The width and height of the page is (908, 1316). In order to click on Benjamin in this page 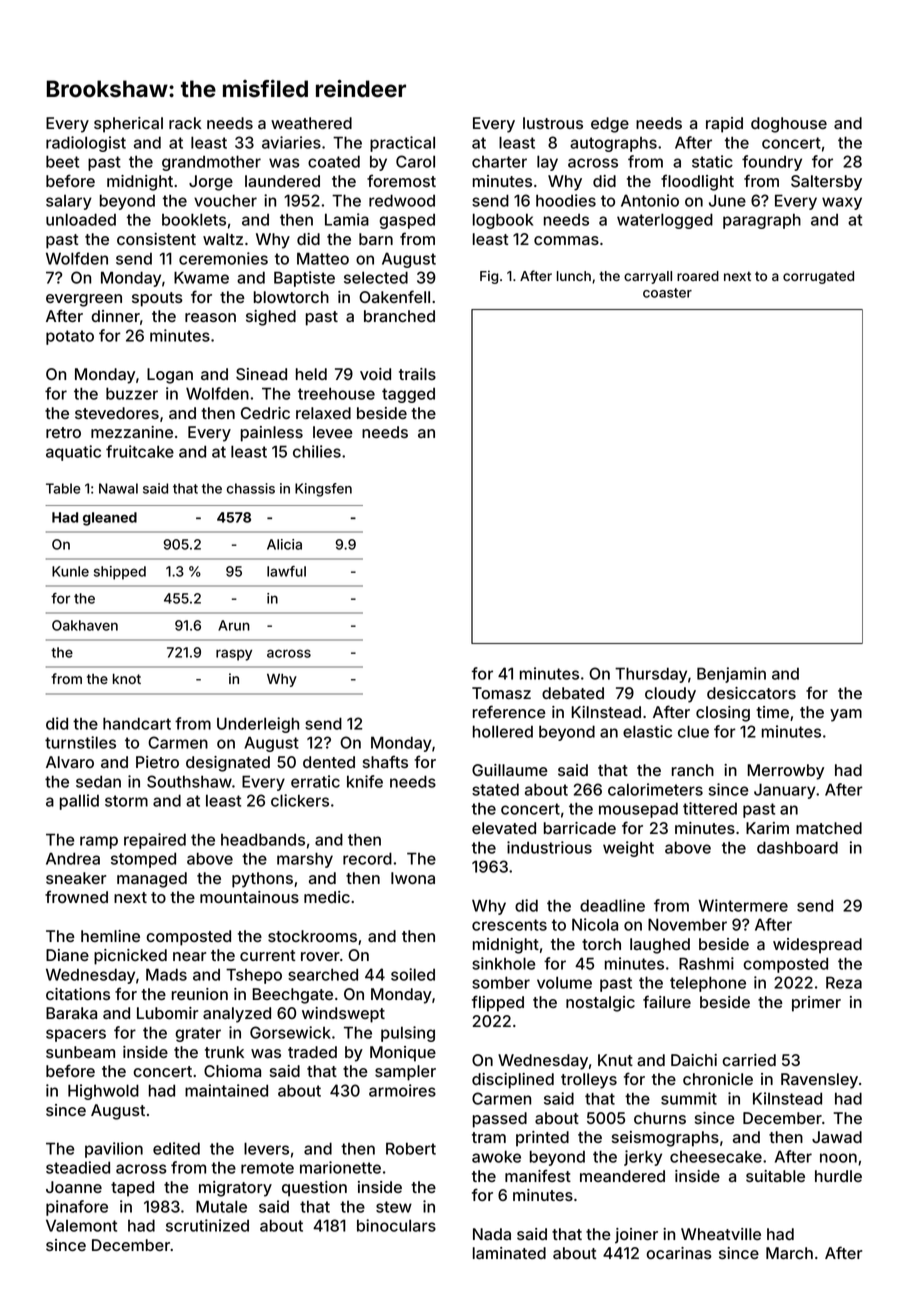, I will do `click(731, 675)`.
